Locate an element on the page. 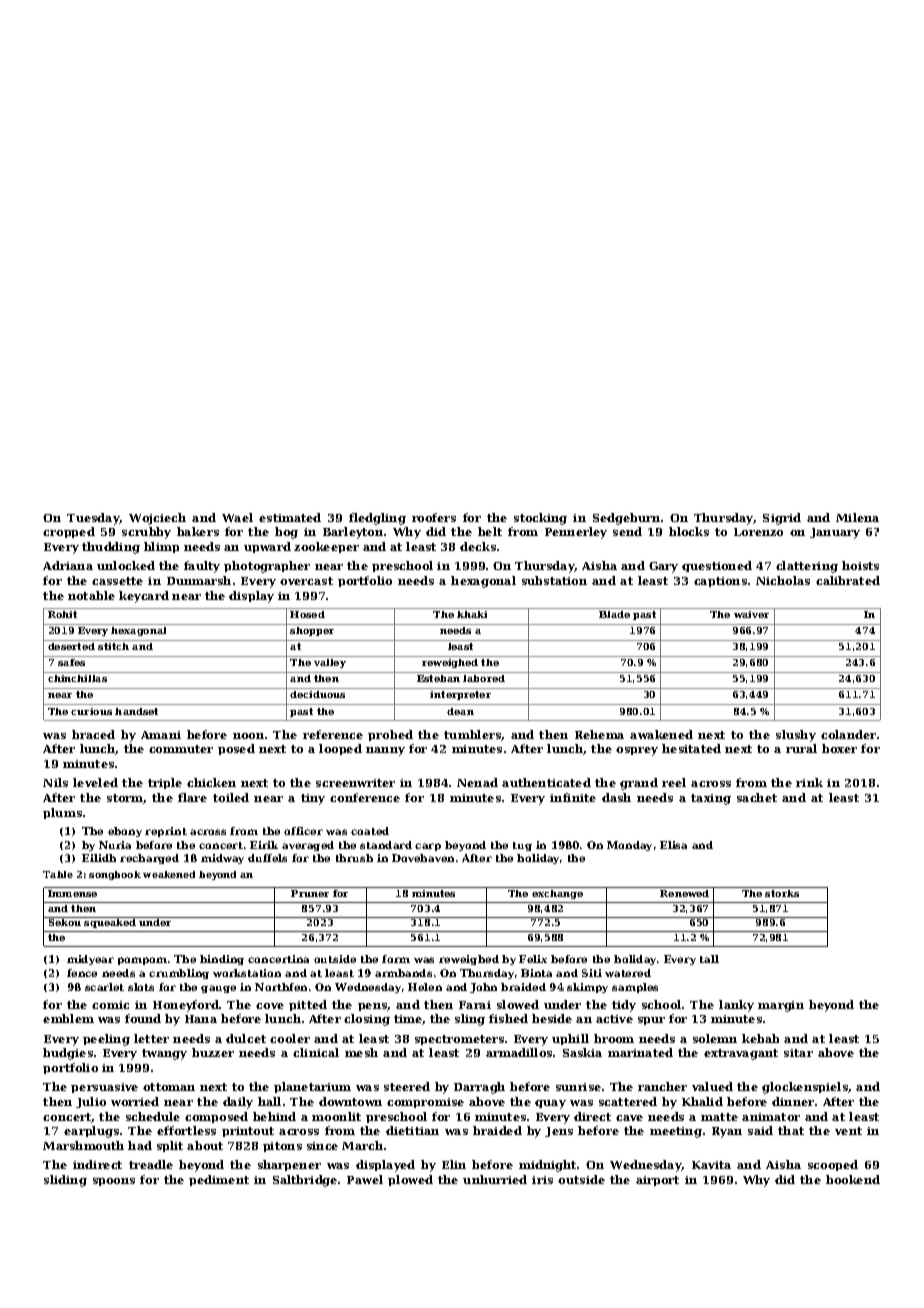 This page has height=1308, width=924. Elisa is located at coordinates (673, 845).
